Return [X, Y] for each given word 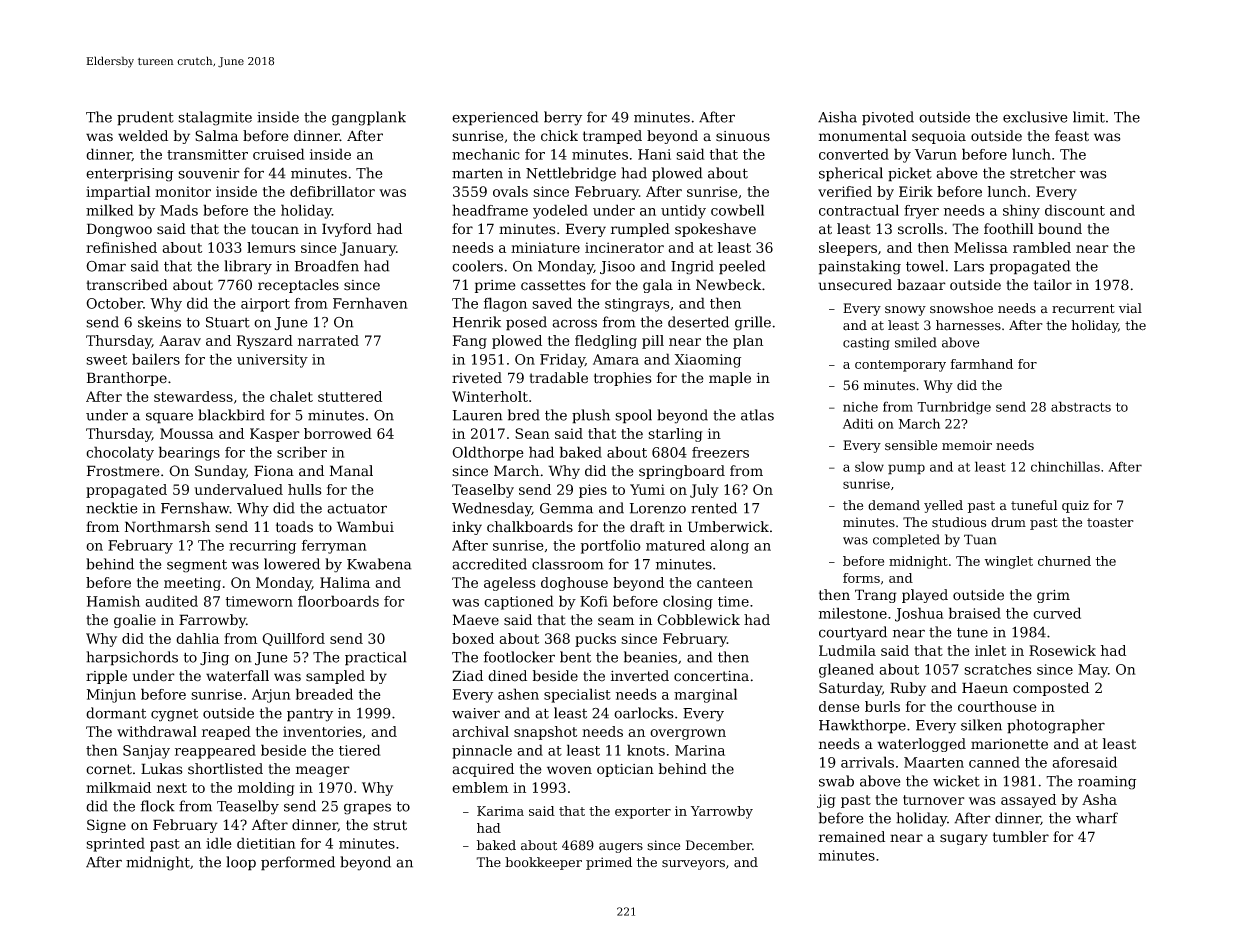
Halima [345, 582]
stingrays [637, 305]
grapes [367, 809]
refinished [121, 247]
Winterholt [490, 396]
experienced [495, 118]
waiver [476, 713]
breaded [324, 694]
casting [866, 344]
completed [906, 540]
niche [860, 406]
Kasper [275, 435]
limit [1089, 117]
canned [994, 762]
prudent [145, 118]
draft [647, 527]
